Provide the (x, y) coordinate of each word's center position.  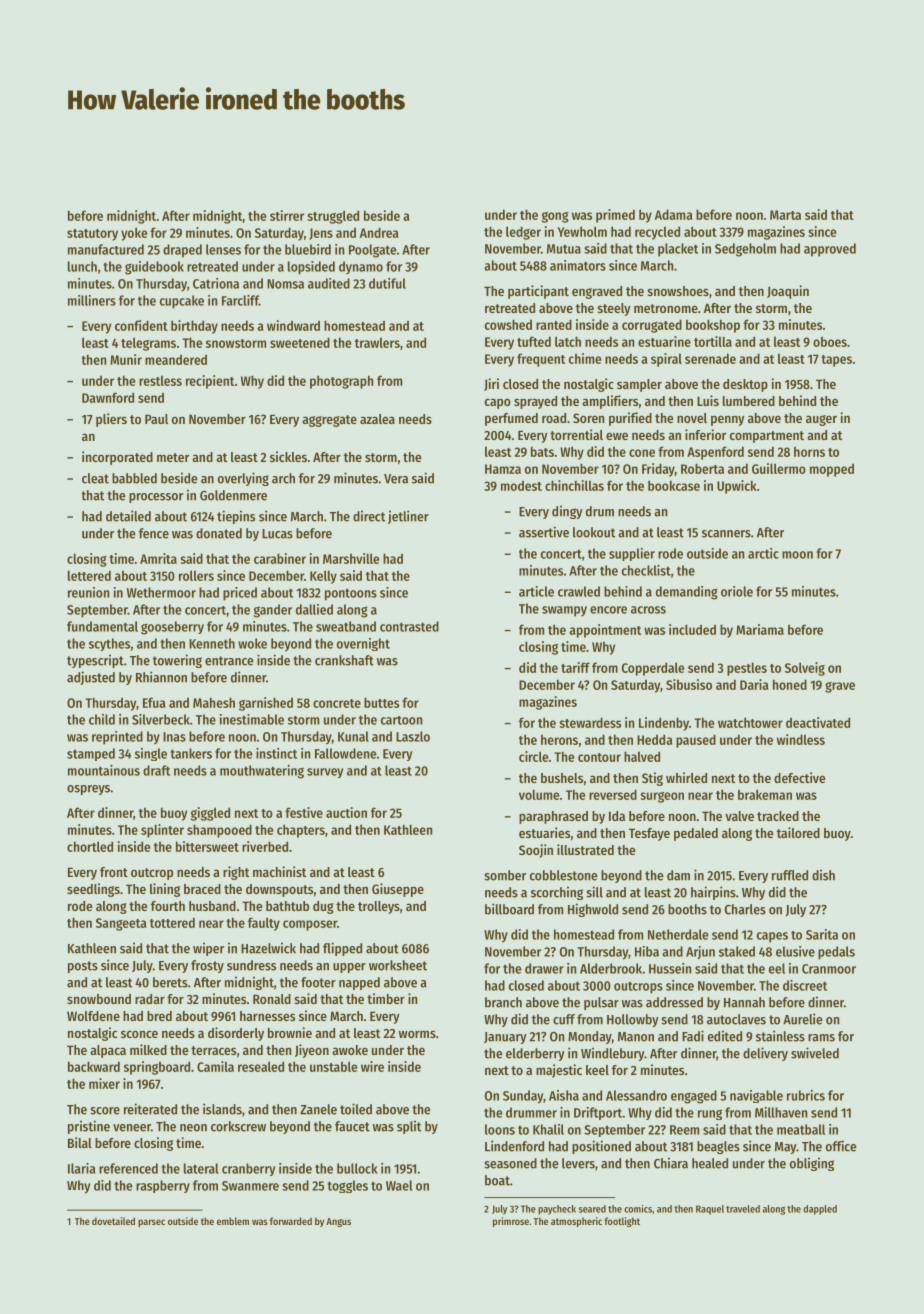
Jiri (491, 384)
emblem (233, 1221)
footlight (622, 1222)
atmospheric (576, 1222)
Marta (785, 215)
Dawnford (108, 397)
